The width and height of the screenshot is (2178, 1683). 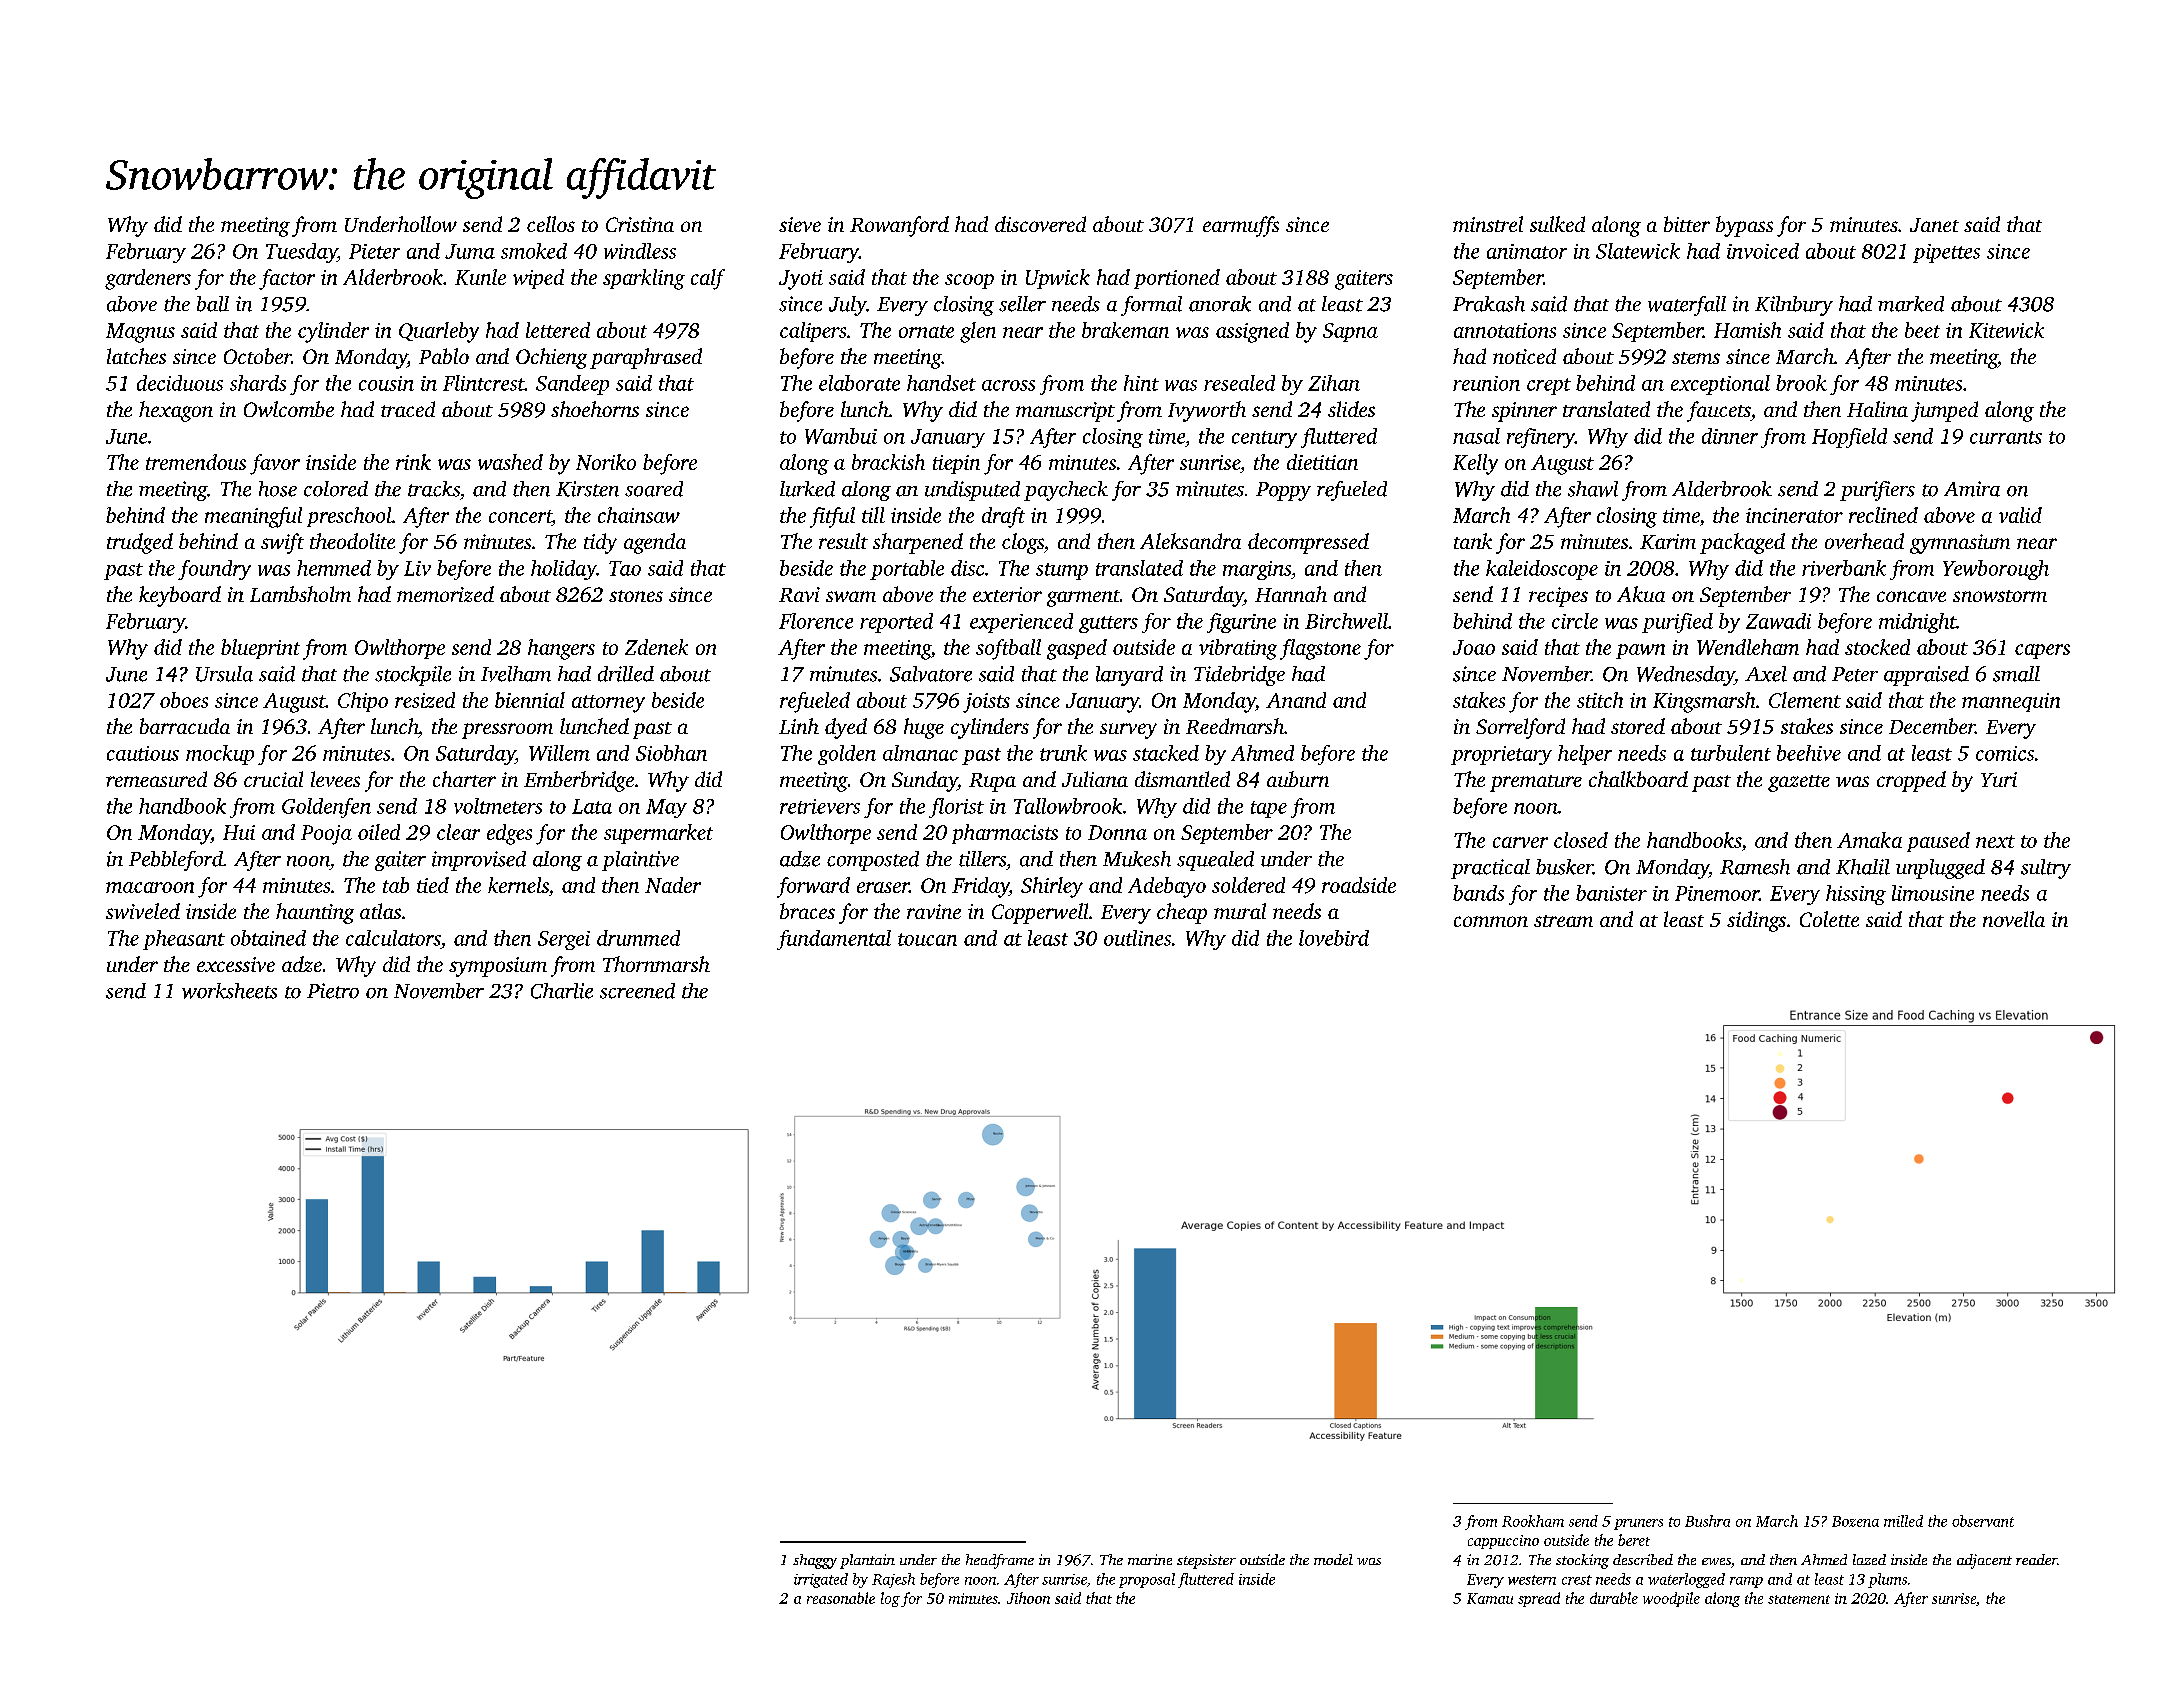 What do you see at coordinates (1150, 1559) in the screenshot?
I see `marine` at bounding box center [1150, 1559].
